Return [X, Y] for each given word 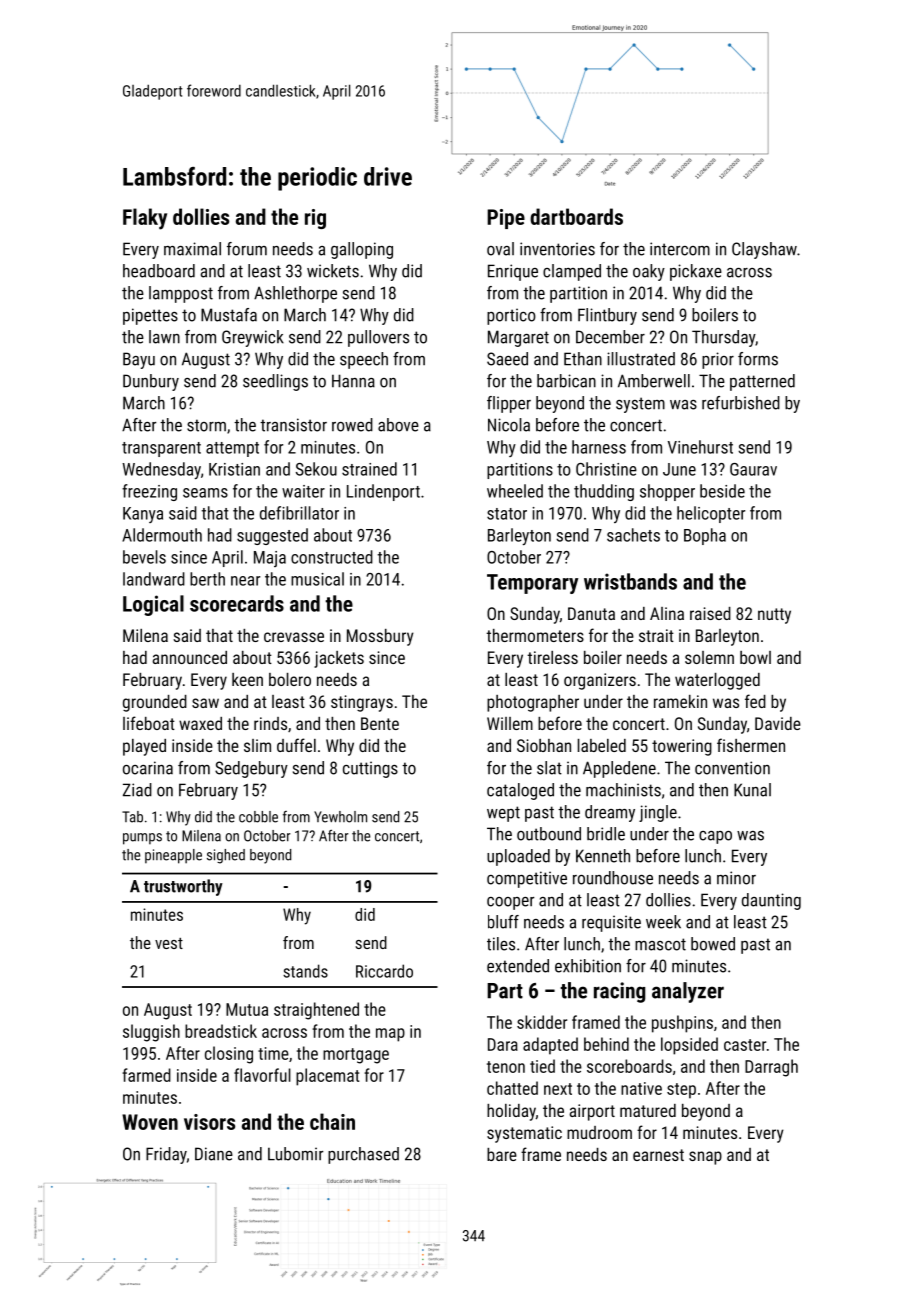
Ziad [137, 790]
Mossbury [380, 637]
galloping [362, 250]
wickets [333, 271]
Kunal [752, 790]
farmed [146, 1075]
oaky [649, 272]
